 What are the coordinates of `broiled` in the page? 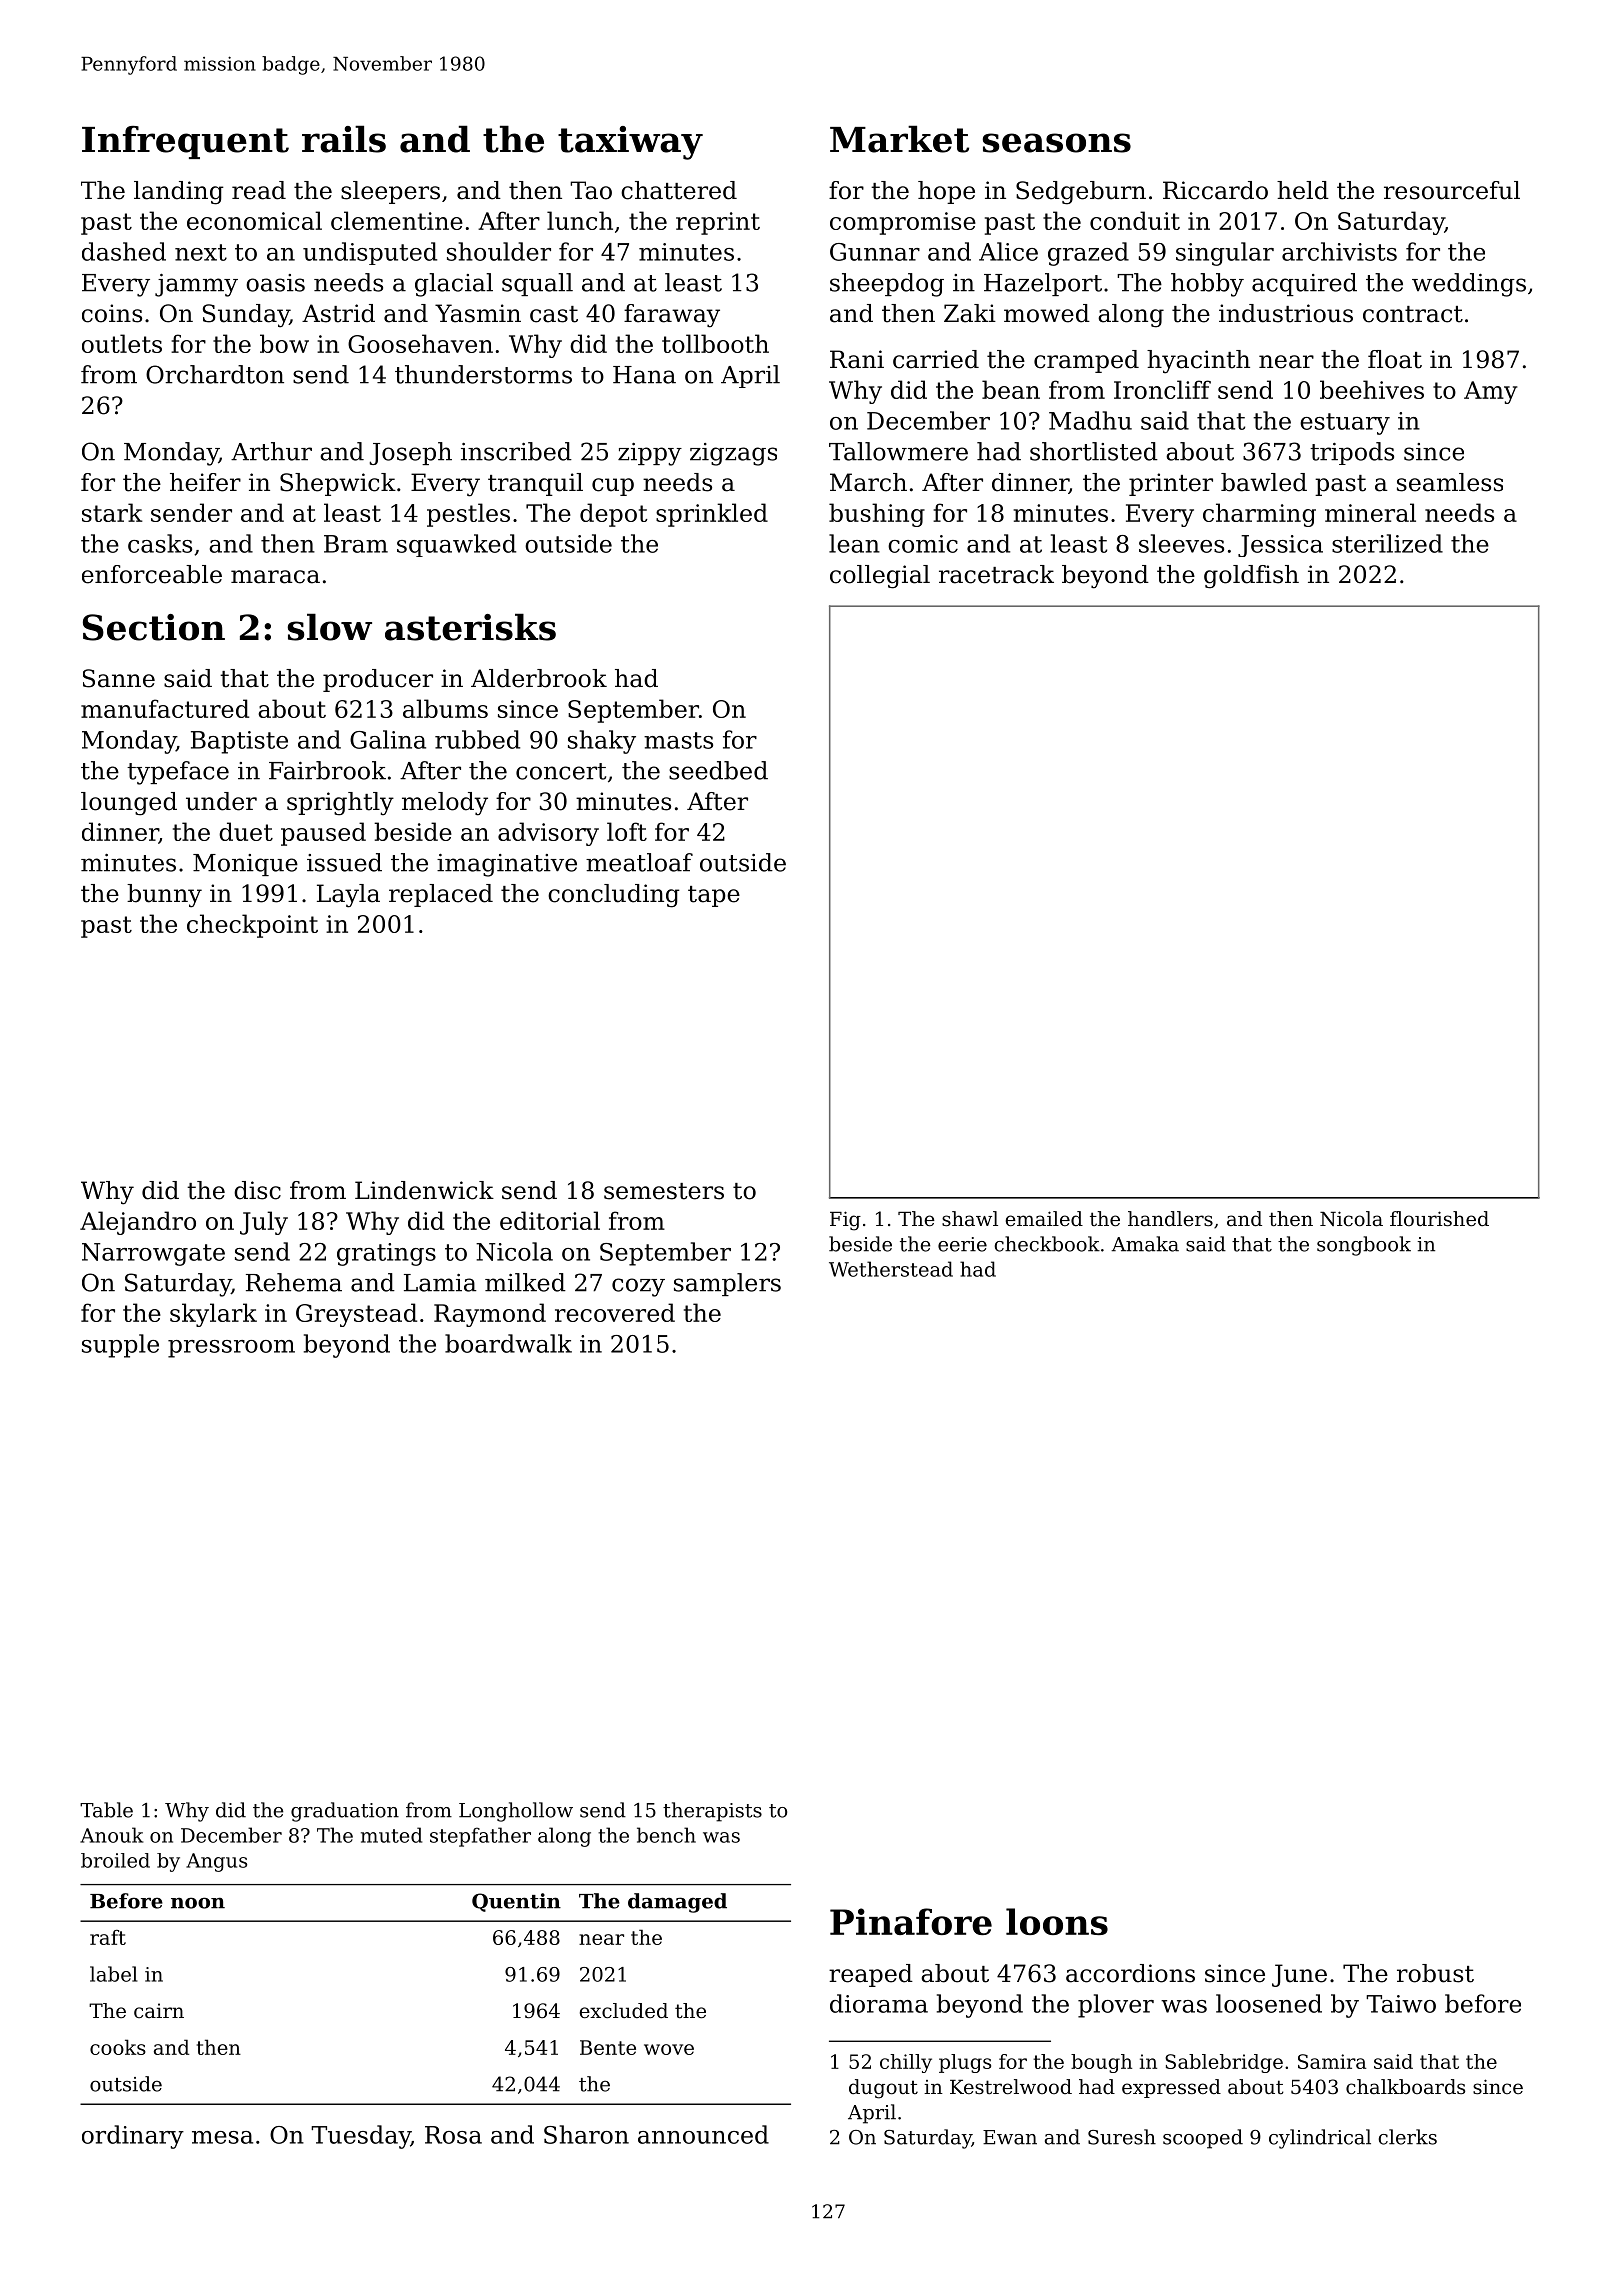 It's located at (115, 1860).
